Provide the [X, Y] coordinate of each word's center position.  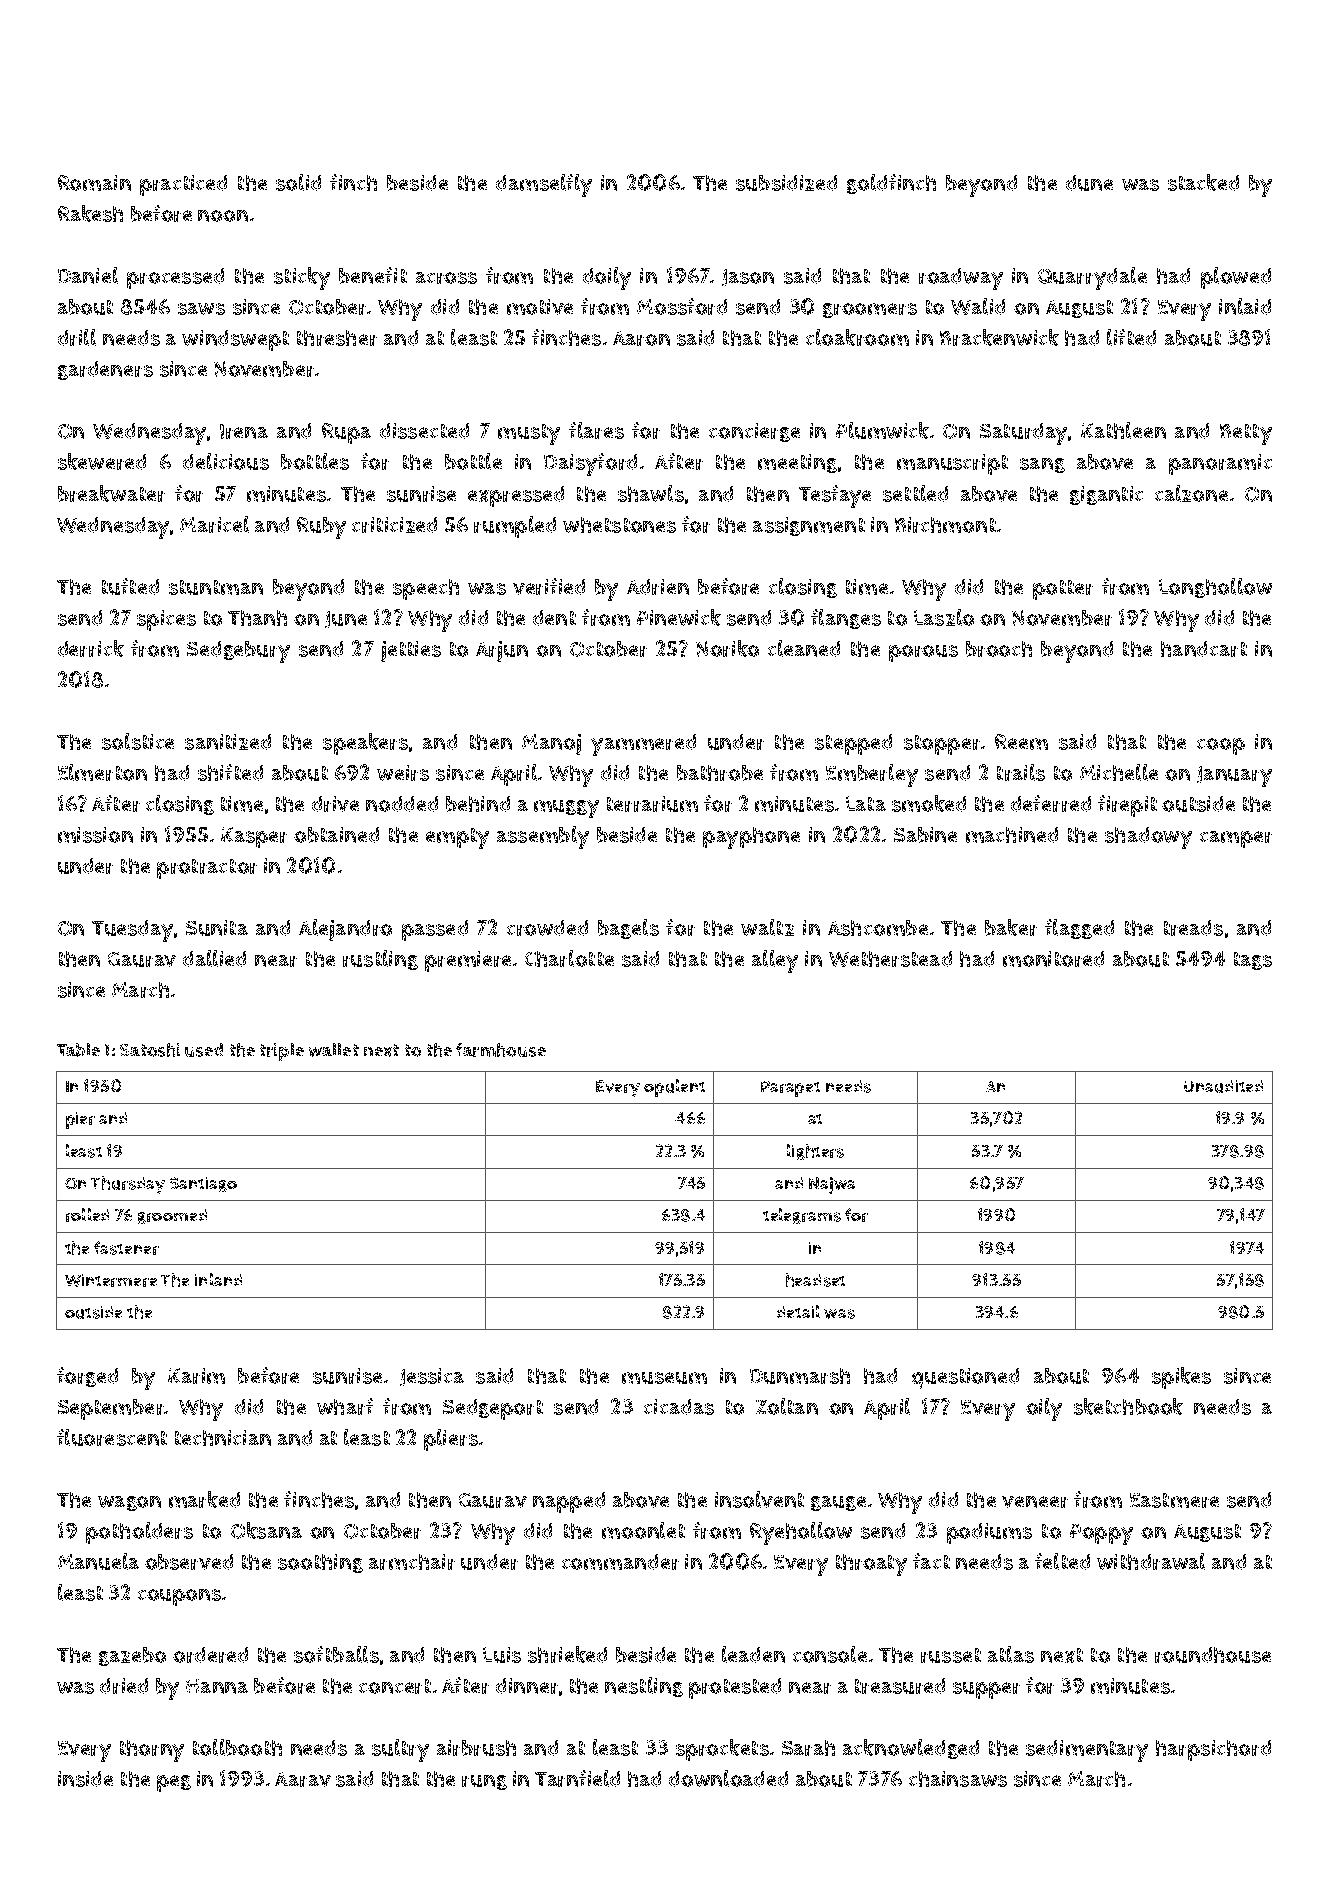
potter [1063, 590]
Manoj [551, 744]
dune [1089, 183]
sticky [302, 278]
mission [95, 835]
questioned [965, 1378]
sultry [400, 1750]
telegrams [802, 1216]
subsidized [786, 183]
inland [218, 1279]
